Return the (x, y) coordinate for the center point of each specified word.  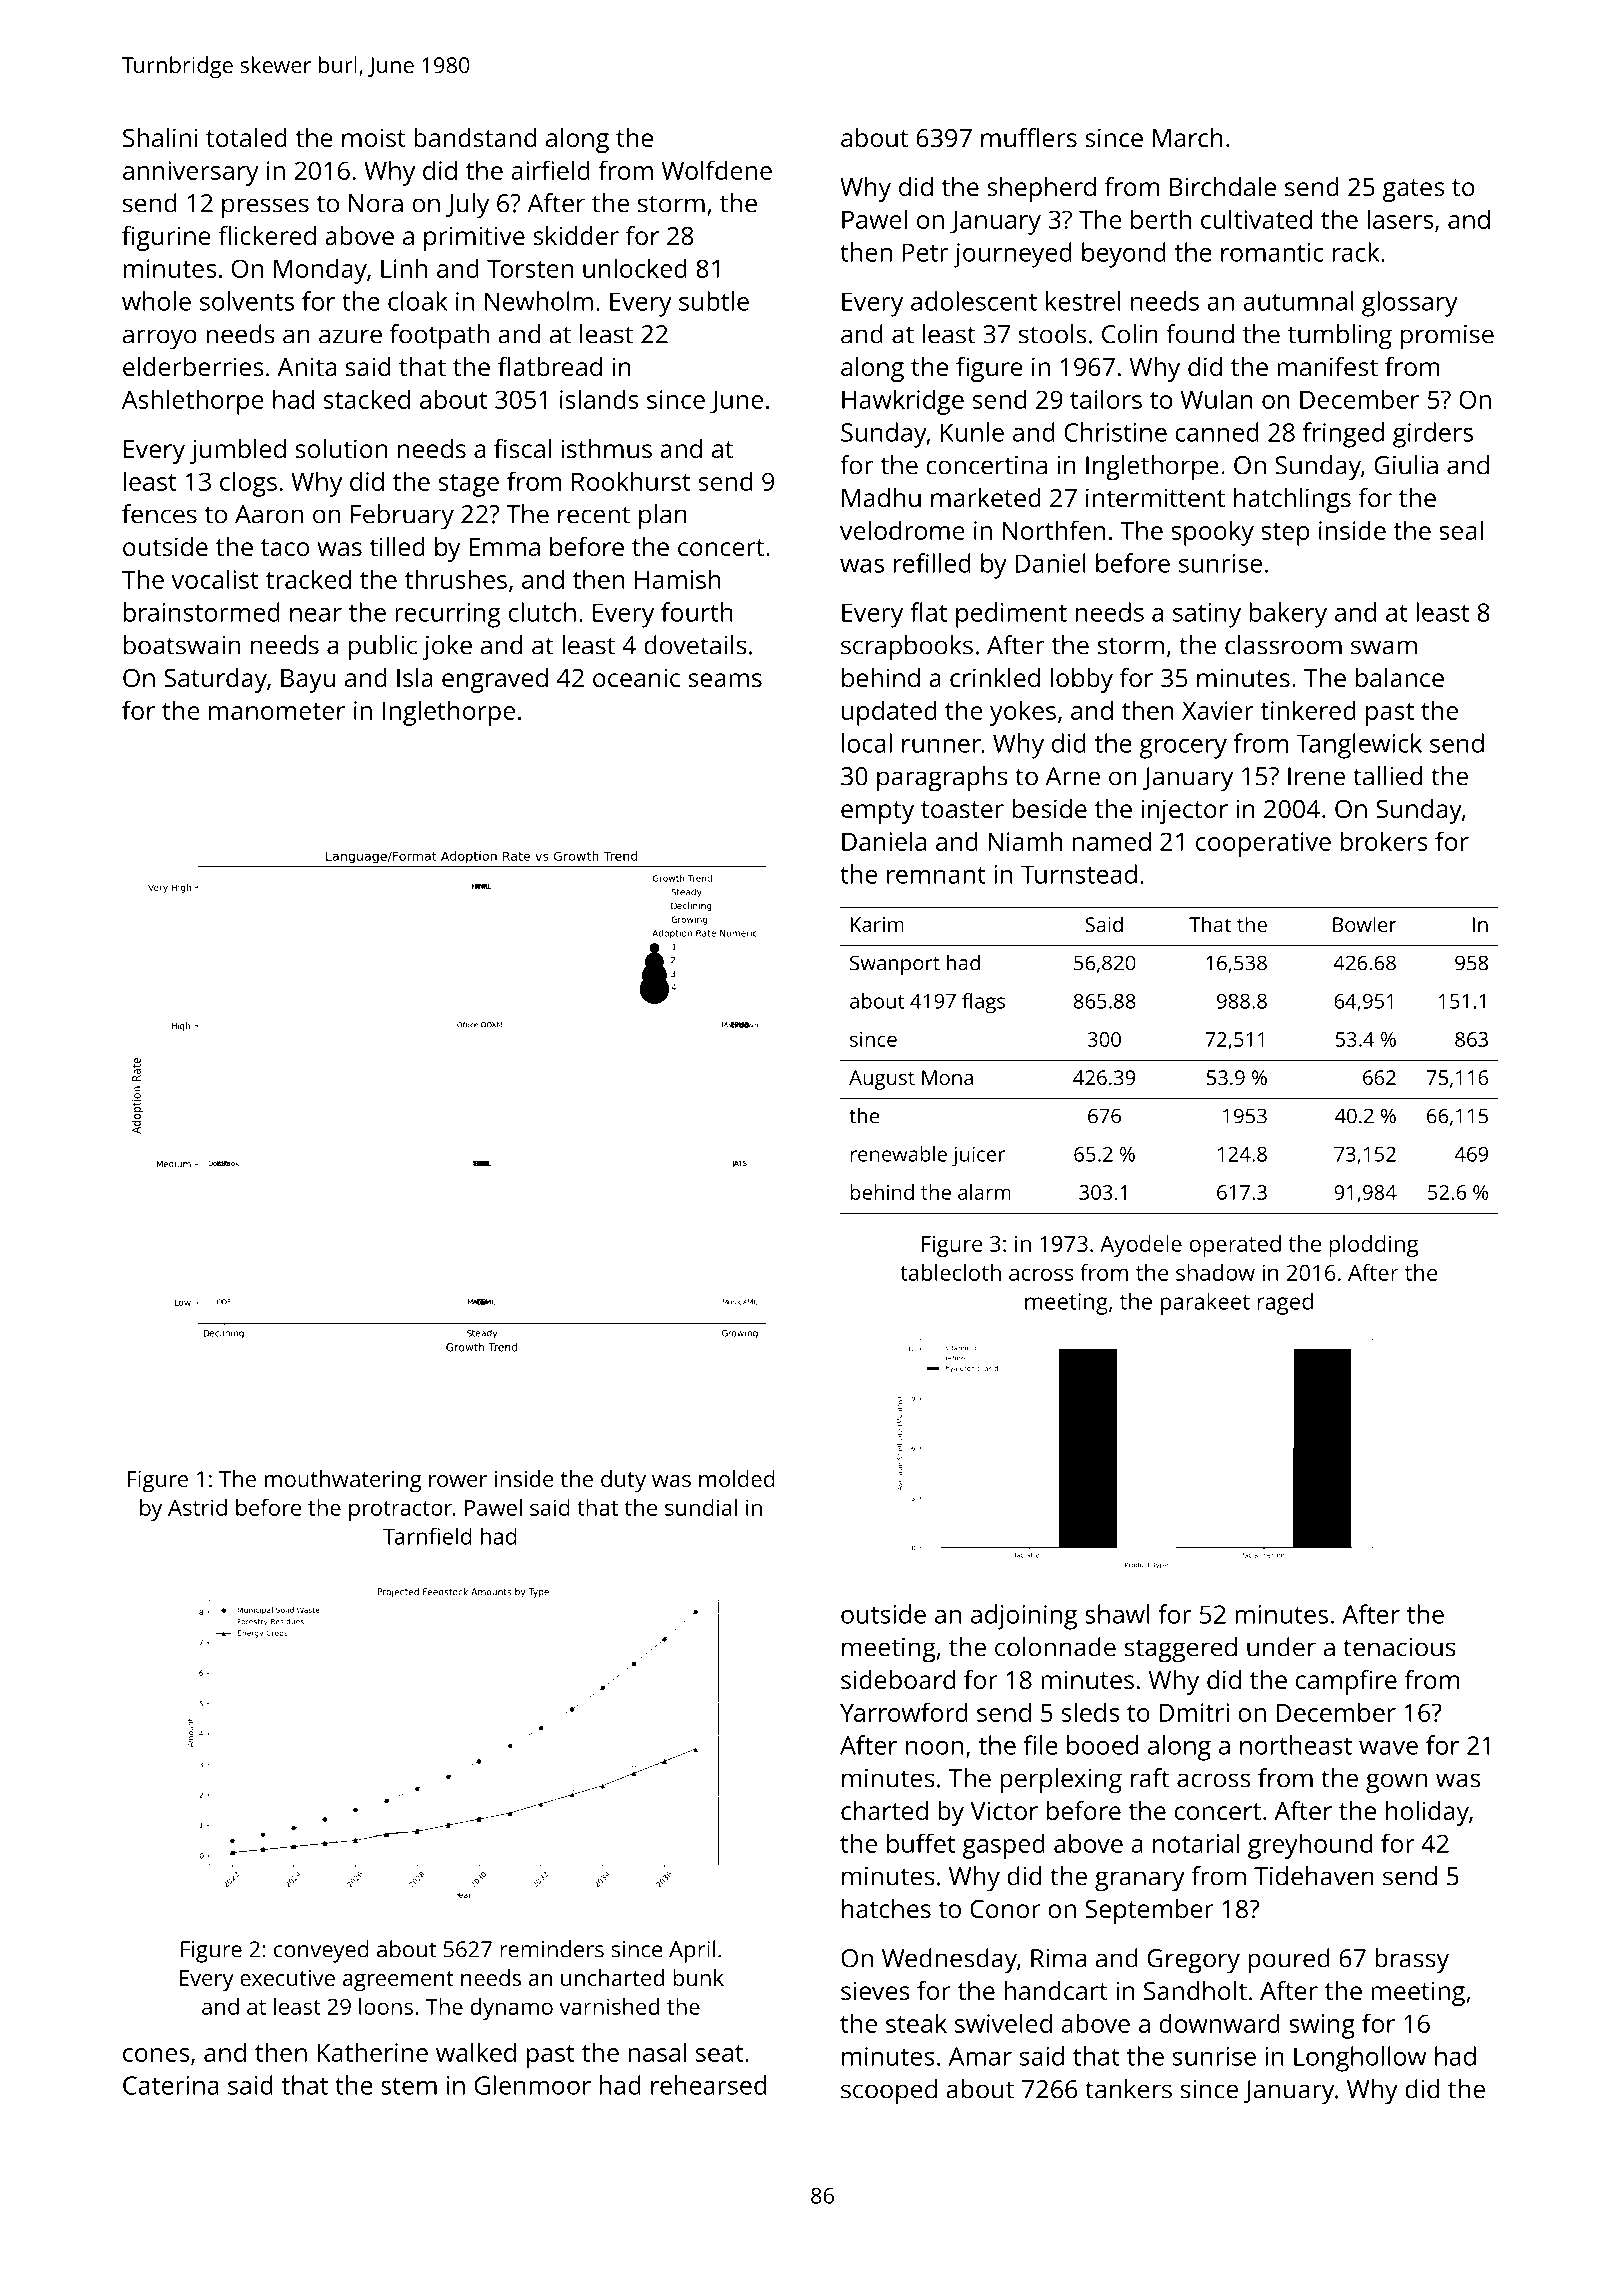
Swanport (895, 965)
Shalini (160, 137)
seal (1461, 530)
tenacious (1399, 1647)
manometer (277, 711)
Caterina (171, 2085)
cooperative (1263, 844)
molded (737, 1478)
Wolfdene (717, 170)
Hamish (678, 579)
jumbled (238, 451)
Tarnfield (427, 1536)
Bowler (1365, 924)
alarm (984, 1192)
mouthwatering (343, 1481)
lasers (1400, 219)
